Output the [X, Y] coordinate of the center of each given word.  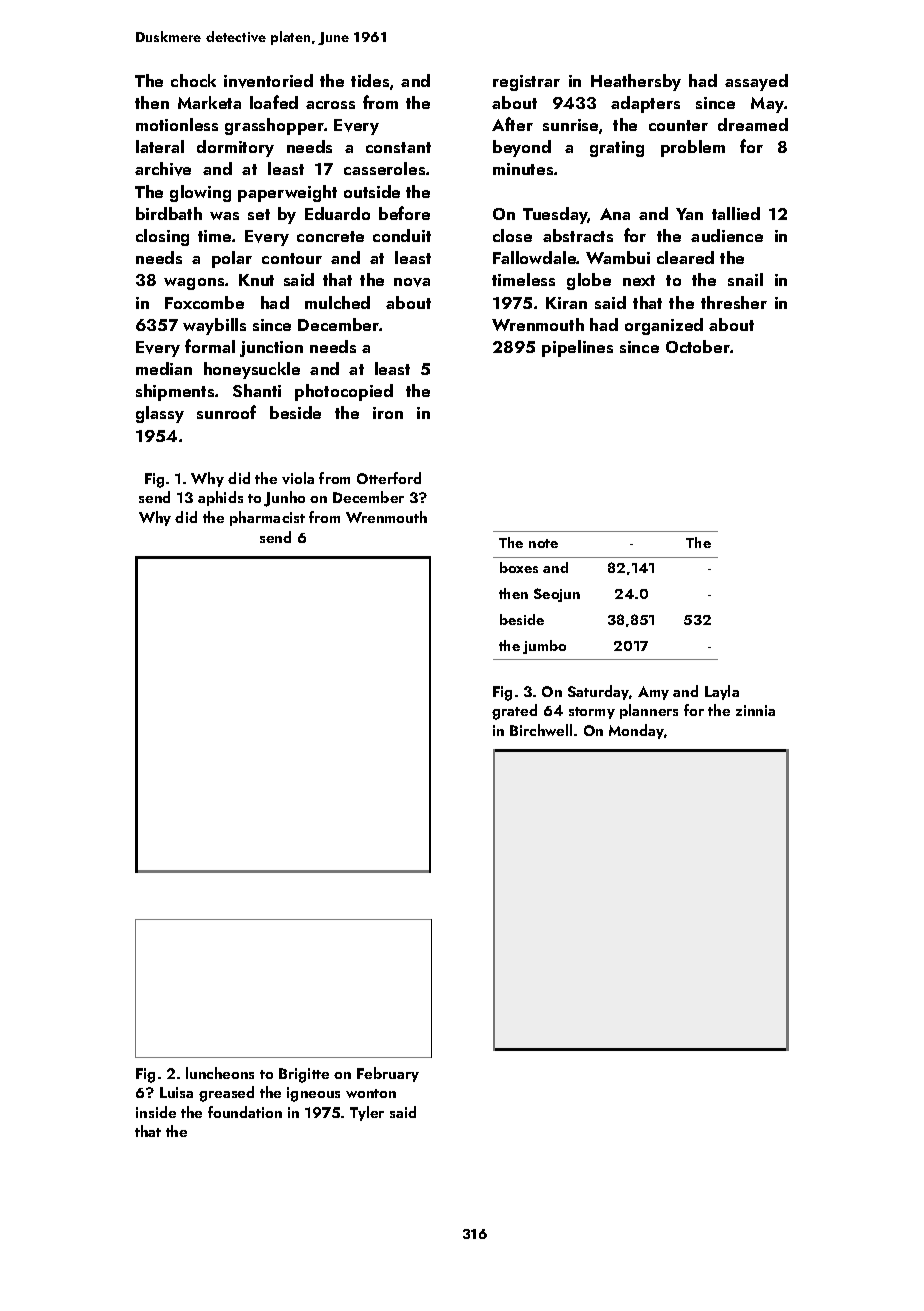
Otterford [389, 478]
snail [745, 279]
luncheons [220, 1073]
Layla [722, 692]
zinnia [755, 710]
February [388, 1074]
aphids [220, 498]
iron [388, 413]
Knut [256, 280]
